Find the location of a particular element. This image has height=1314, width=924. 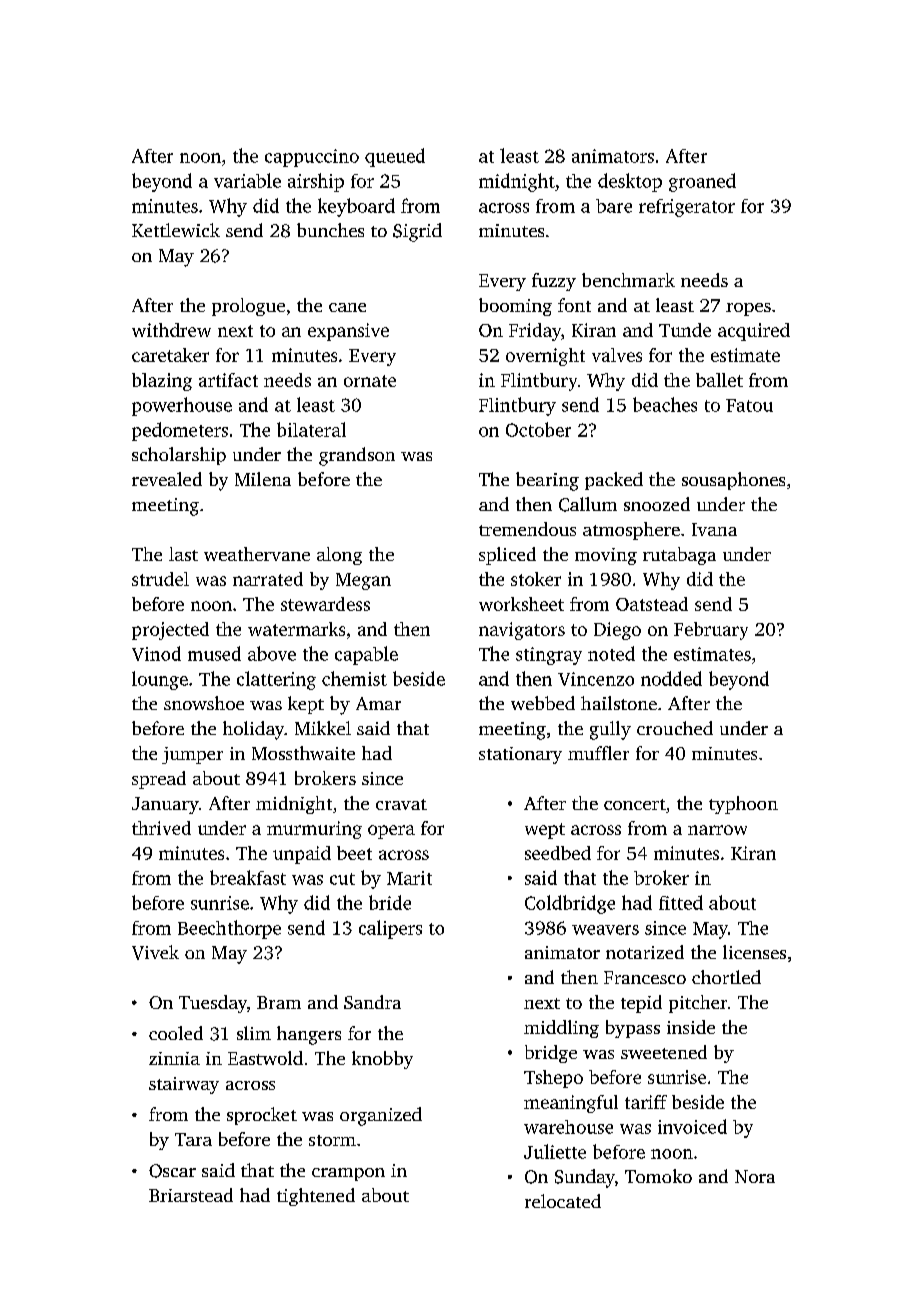

tightened is located at coordinates (316, 1197).
